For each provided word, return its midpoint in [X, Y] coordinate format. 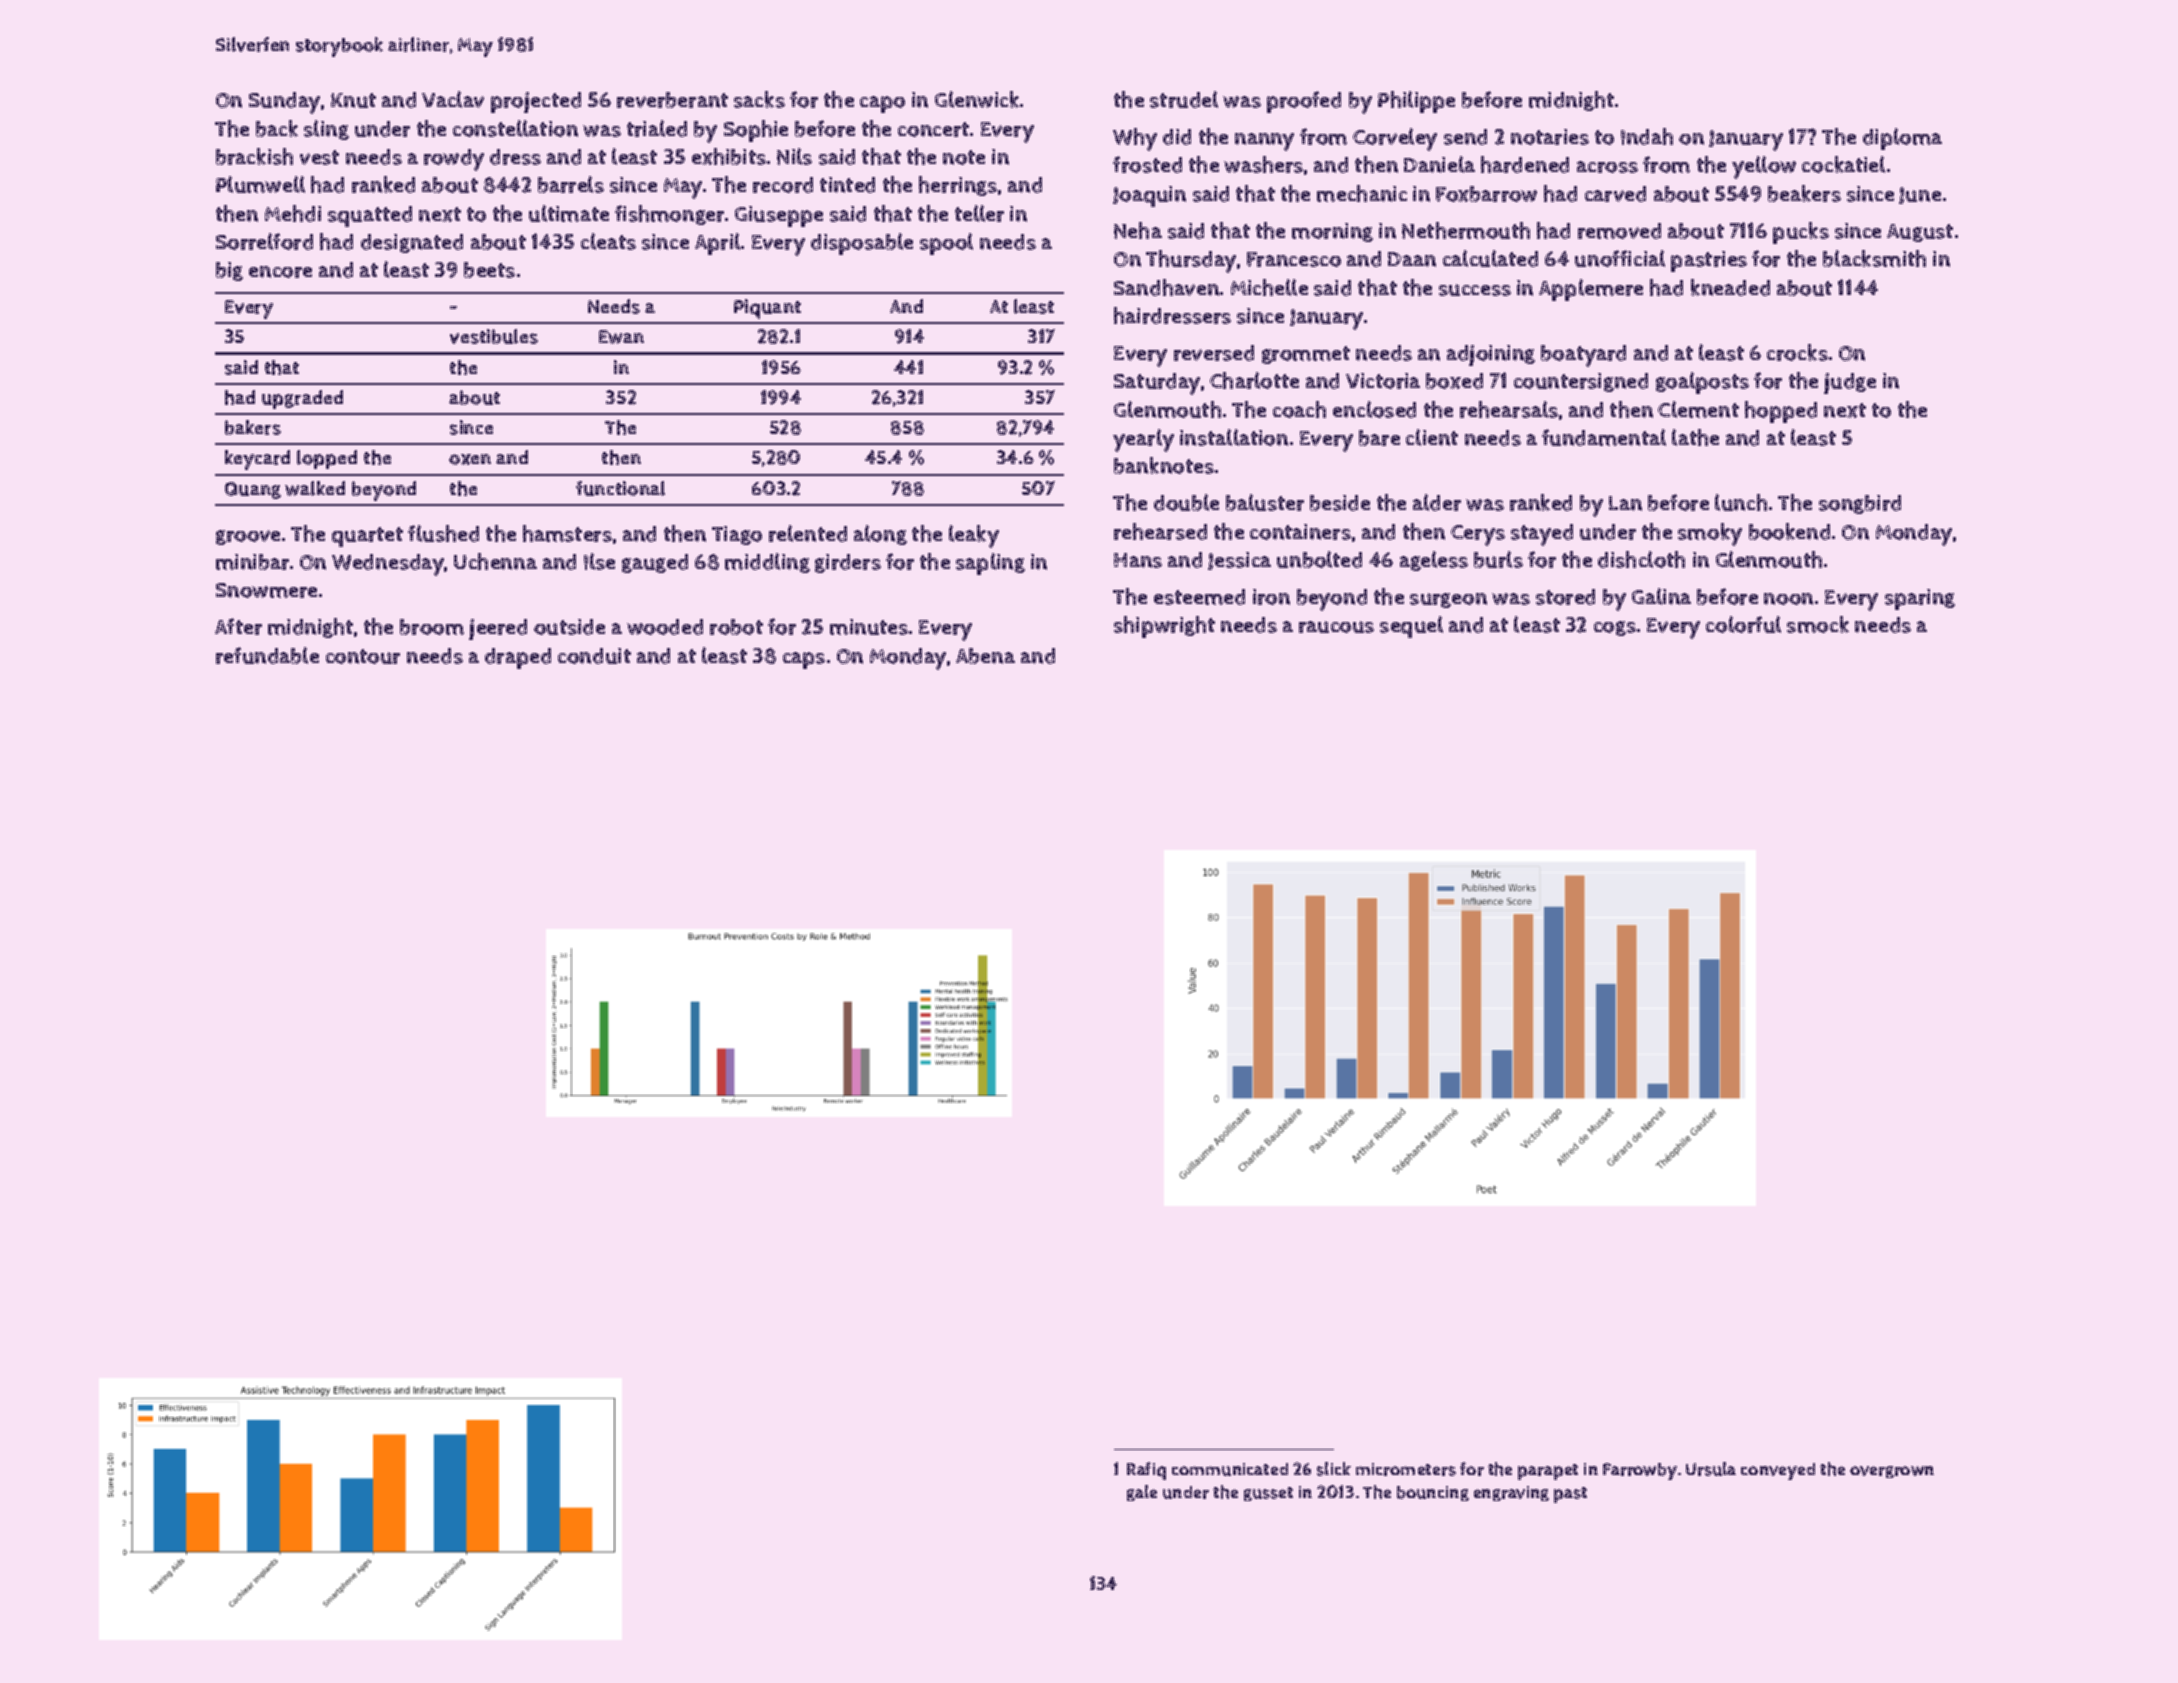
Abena [985, 656]
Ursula [1711, 1469]
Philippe [1416, 102]
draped [518, 658]
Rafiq [1146, 1471]
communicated [1230, 1469]
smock [1818, 624]
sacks [759, 99]
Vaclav [453, 99]
